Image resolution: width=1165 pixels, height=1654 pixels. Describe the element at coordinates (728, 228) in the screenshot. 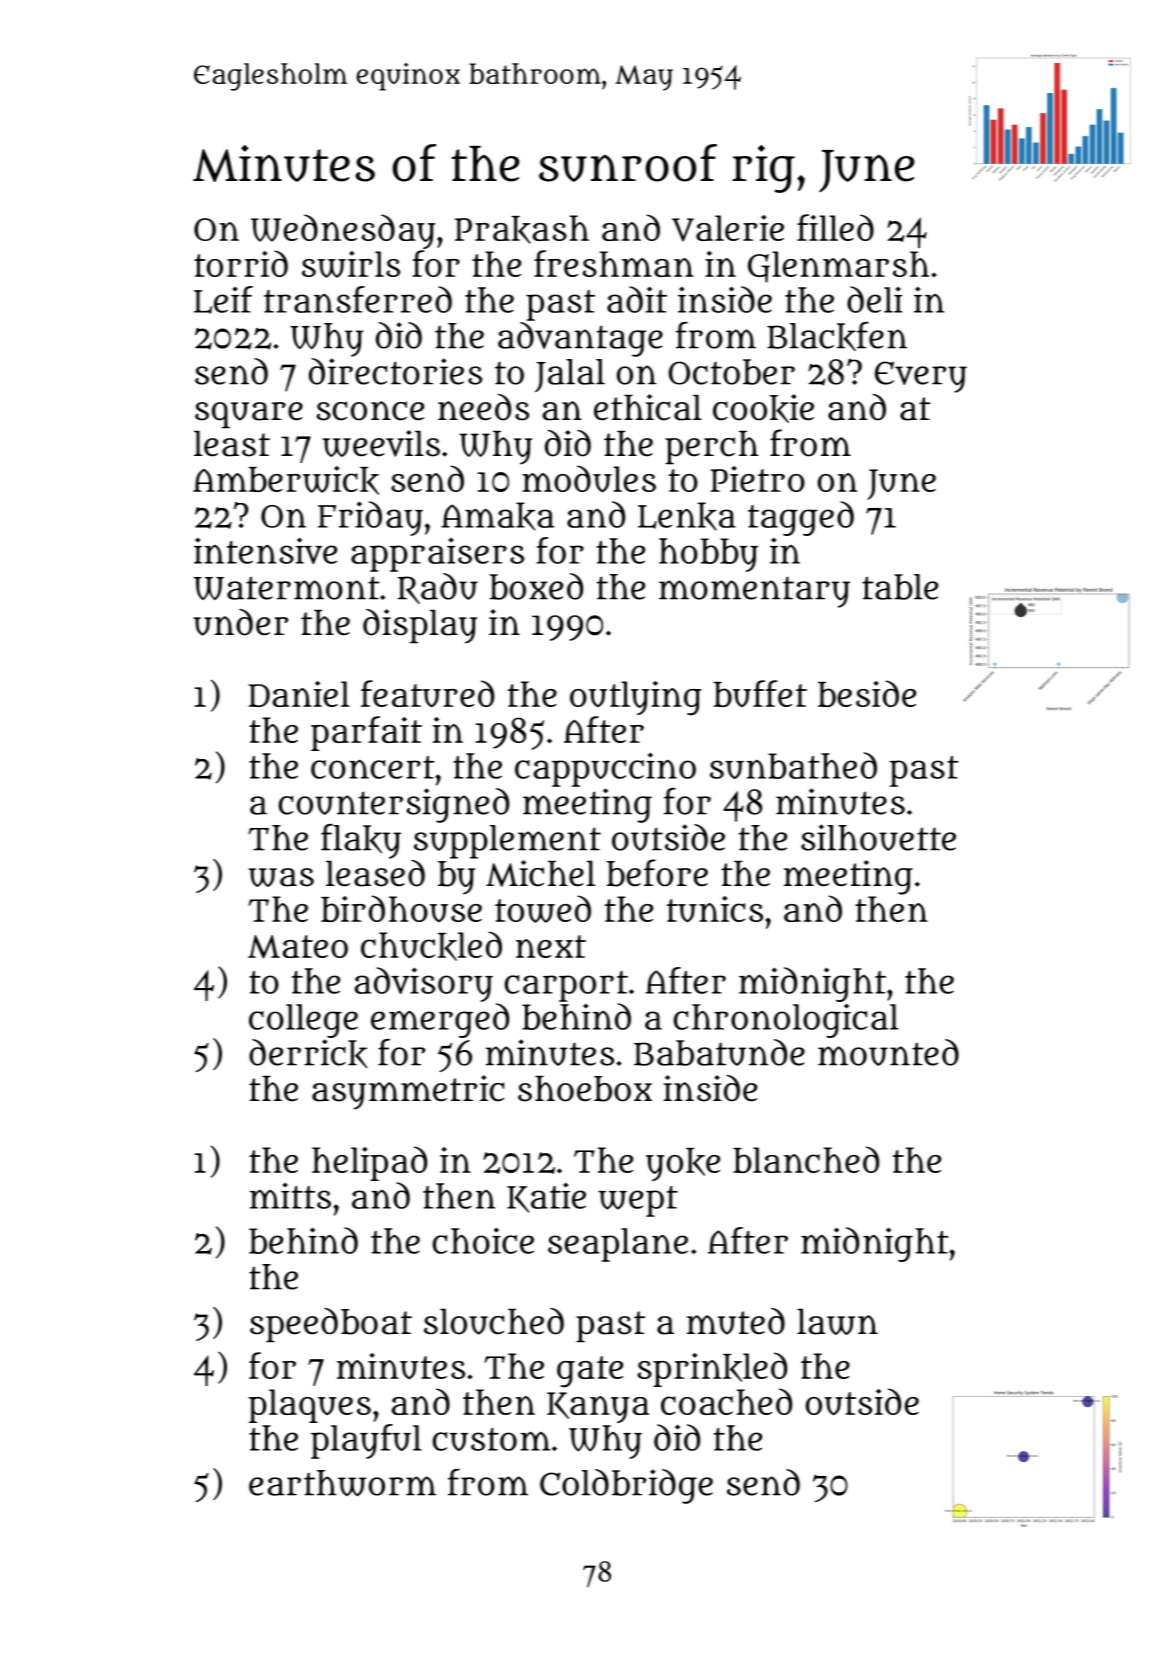

I see `Valerie` at that location.
